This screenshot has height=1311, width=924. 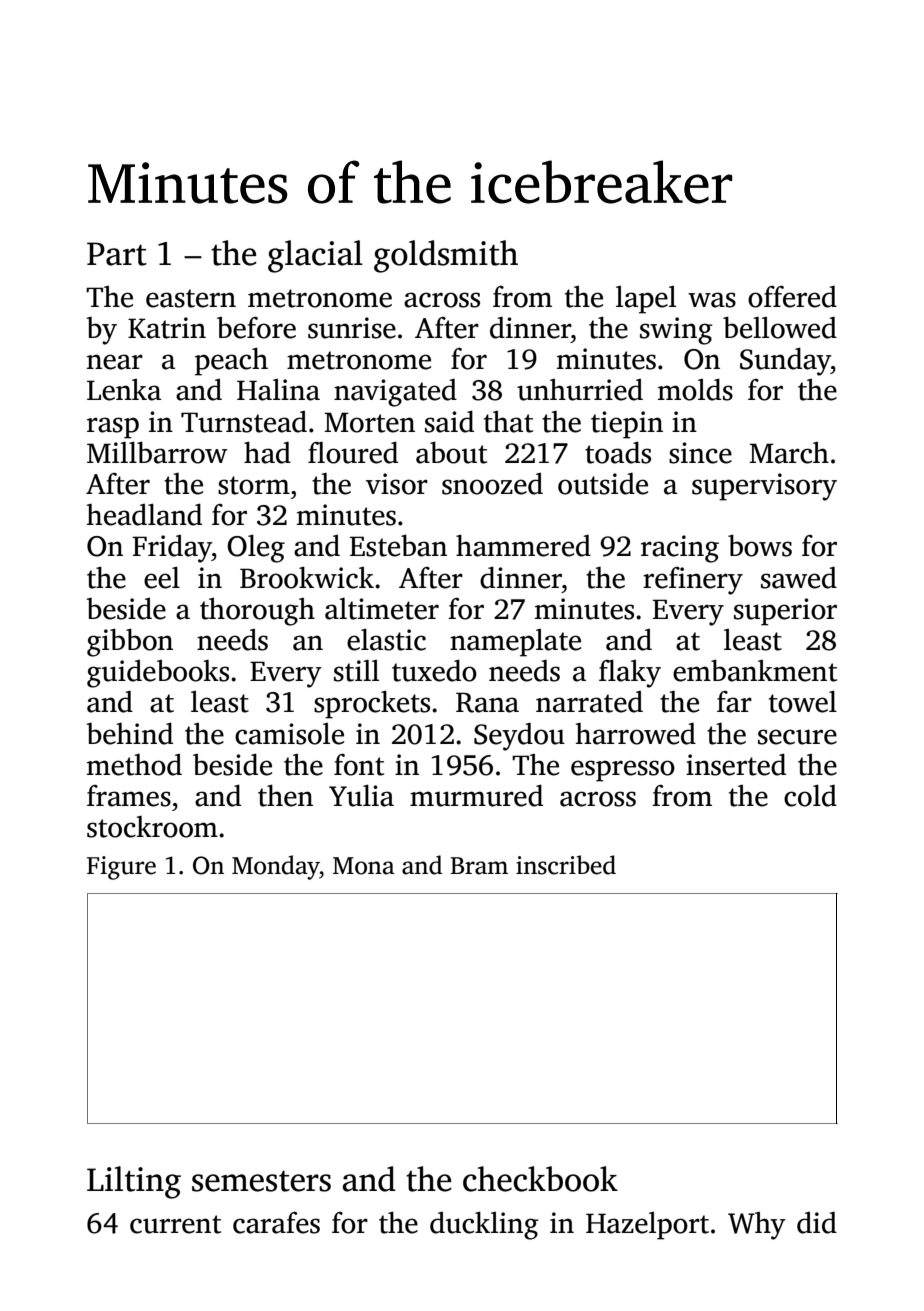 I want to click on Monday, so click(x=276, y=867).
